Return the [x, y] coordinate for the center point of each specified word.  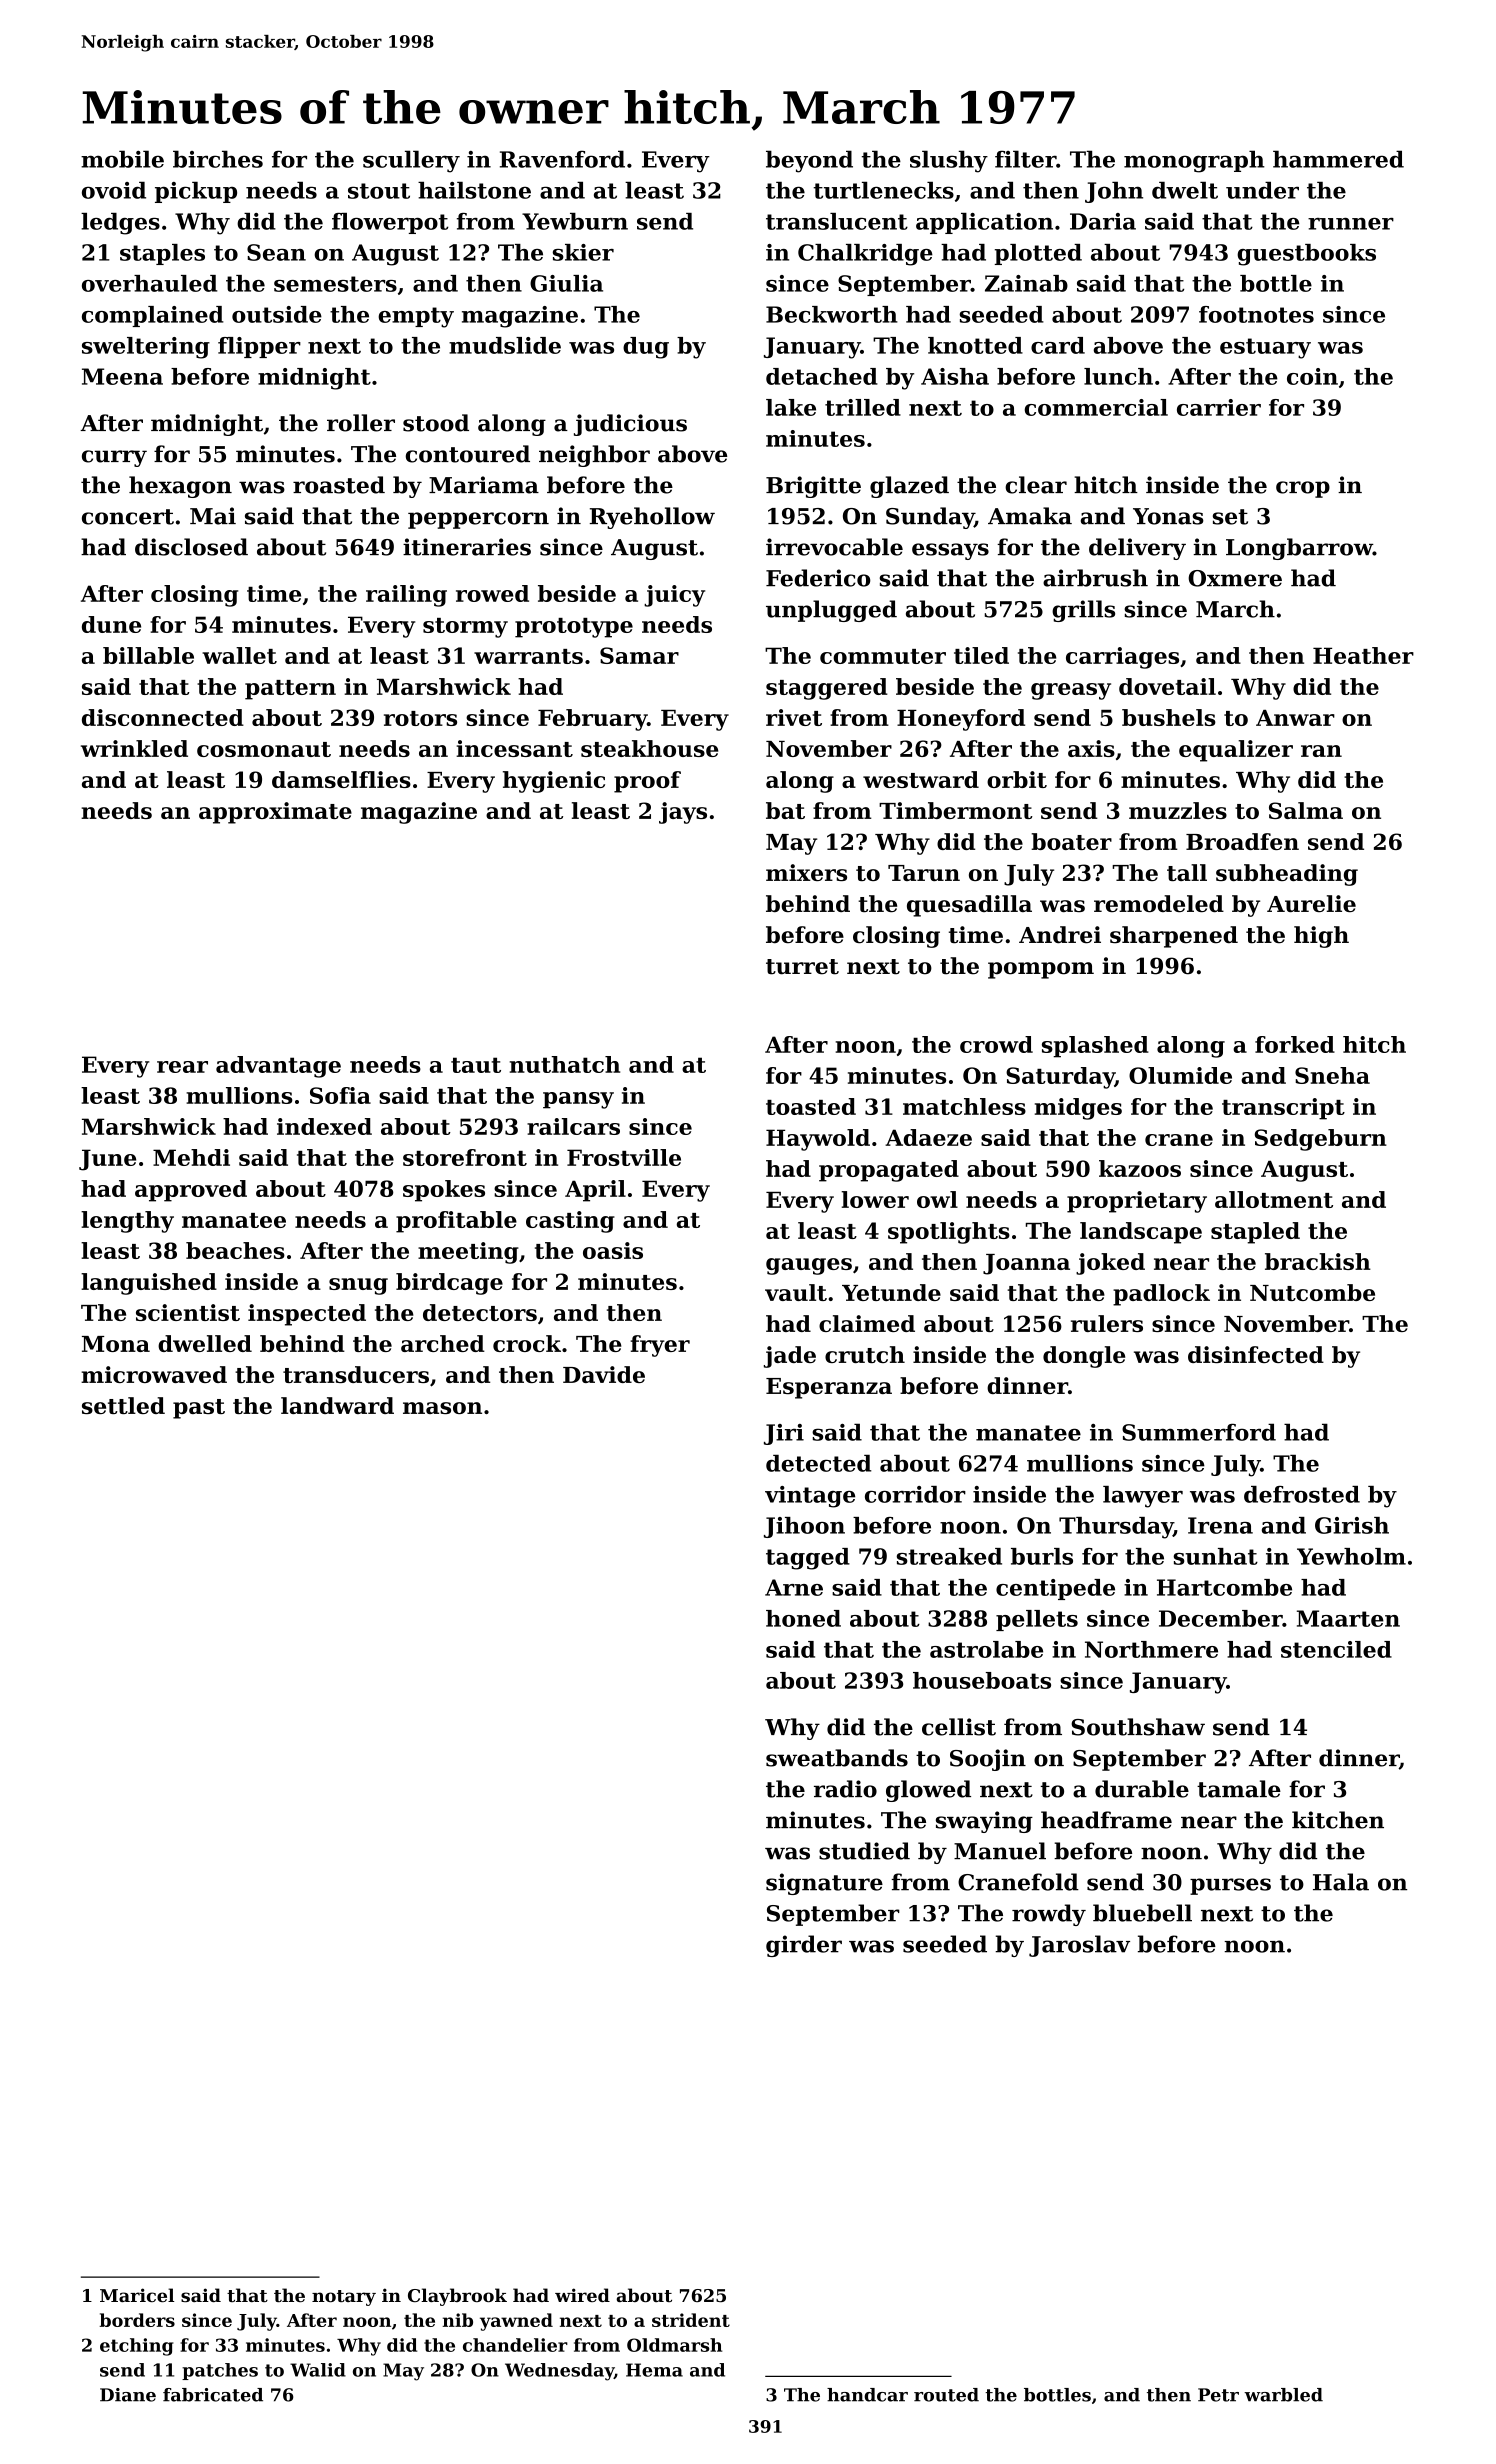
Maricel [137, 2295]
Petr [1218, 2395]
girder [804, 1946]
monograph [1194, 161]
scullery [411, 161]
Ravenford [562, 159]
